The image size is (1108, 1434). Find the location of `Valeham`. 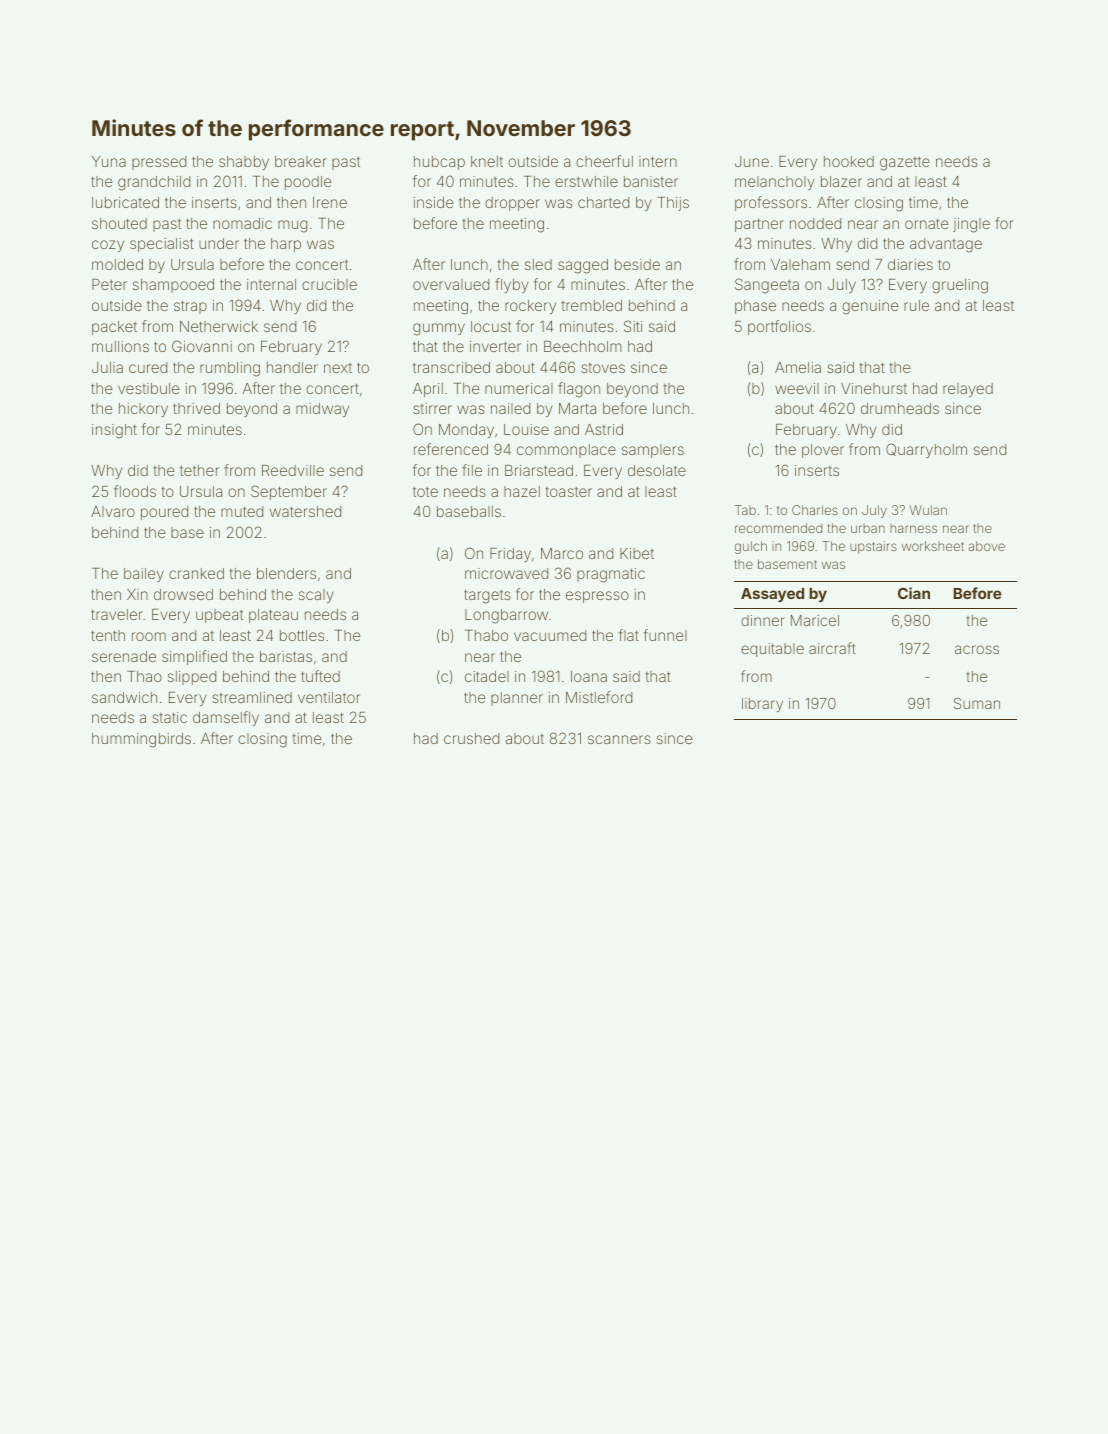

Valeham is located at coordinates (800, 264).
